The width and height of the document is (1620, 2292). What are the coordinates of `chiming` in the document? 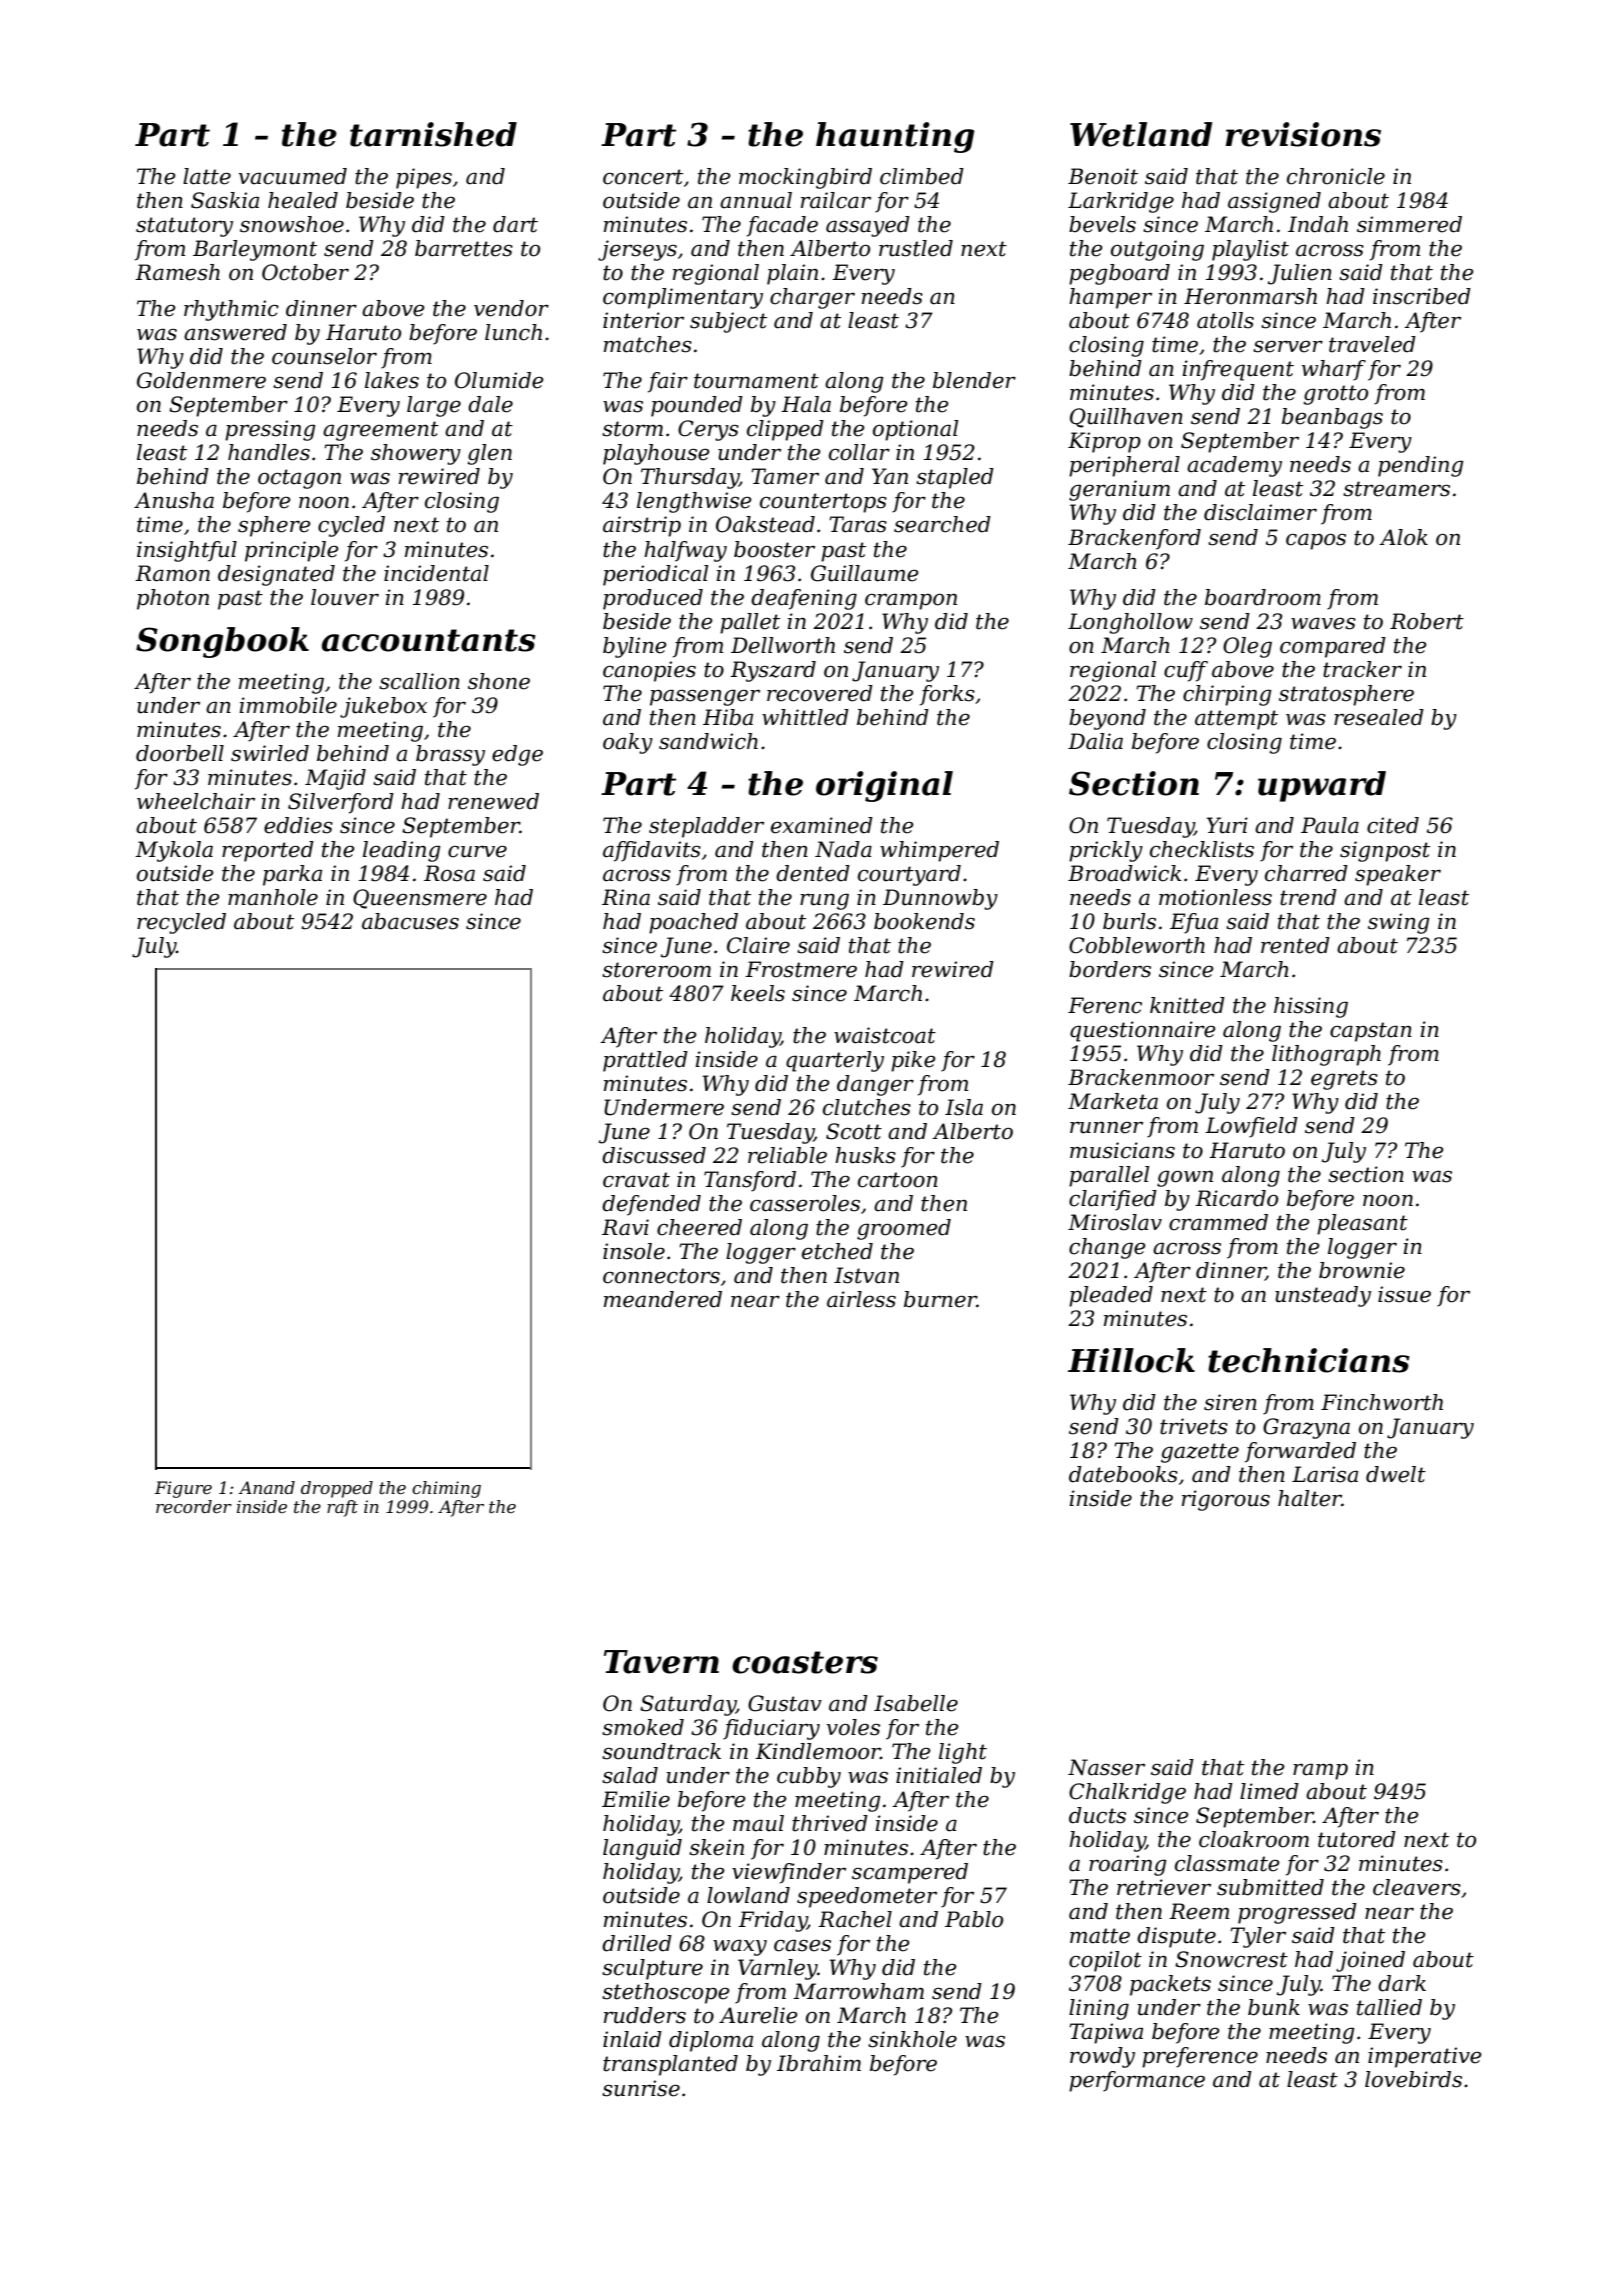 It's located at (446, 1489).
